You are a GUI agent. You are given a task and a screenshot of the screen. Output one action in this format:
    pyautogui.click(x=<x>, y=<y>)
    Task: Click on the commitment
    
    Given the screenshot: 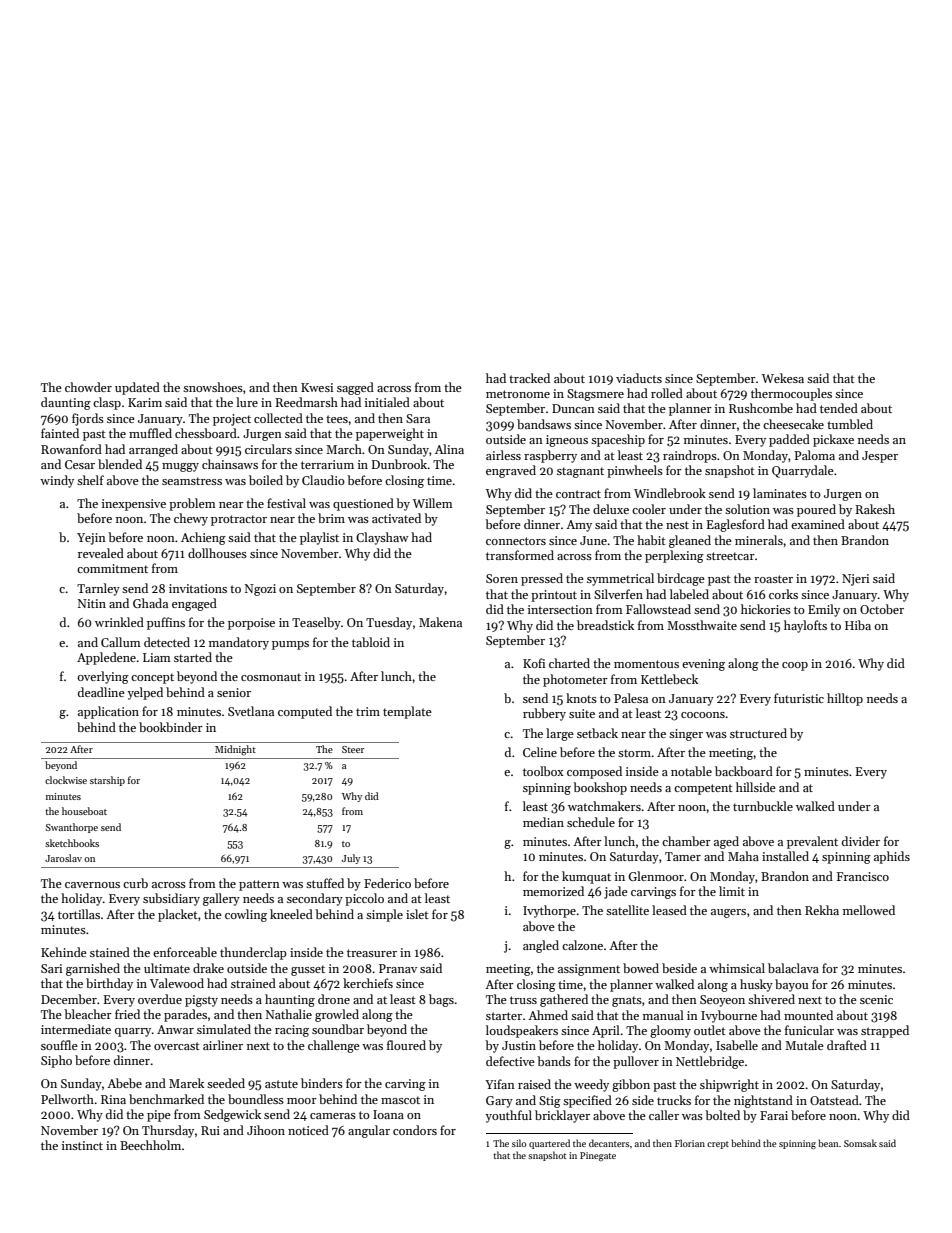 What is the action you would take?
    pyautogui.click(x=112, y=568)
